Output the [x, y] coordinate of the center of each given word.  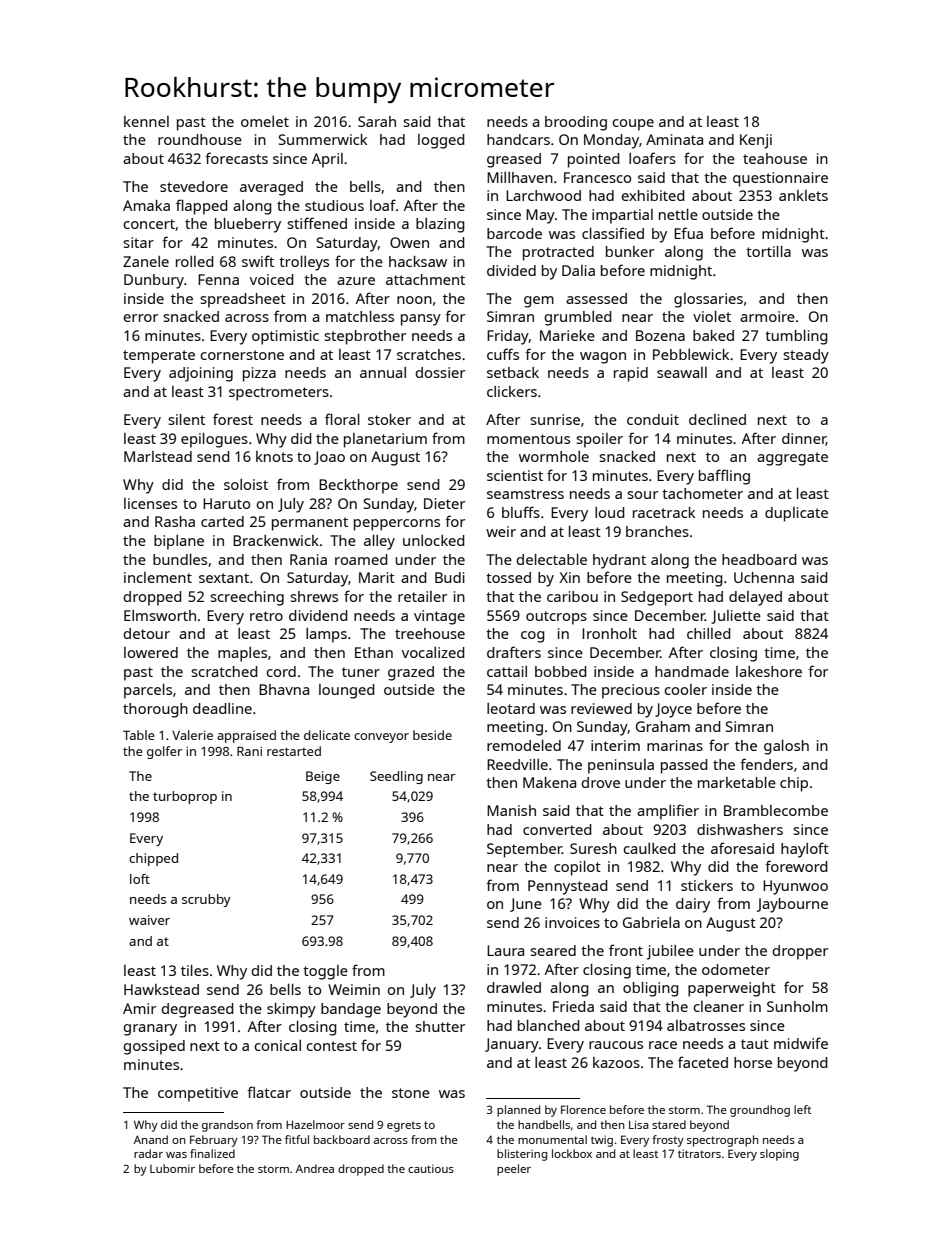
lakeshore [769, 671]
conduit [653, 419]
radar [148, 1153]
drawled [514, 987]
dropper [800, 952]
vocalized [433, 652]
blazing [440, 225]
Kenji [756, 141]
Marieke [567, 335]
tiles [195, 970]
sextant [224, 578]
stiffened [317, 223]
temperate [159, 357]
